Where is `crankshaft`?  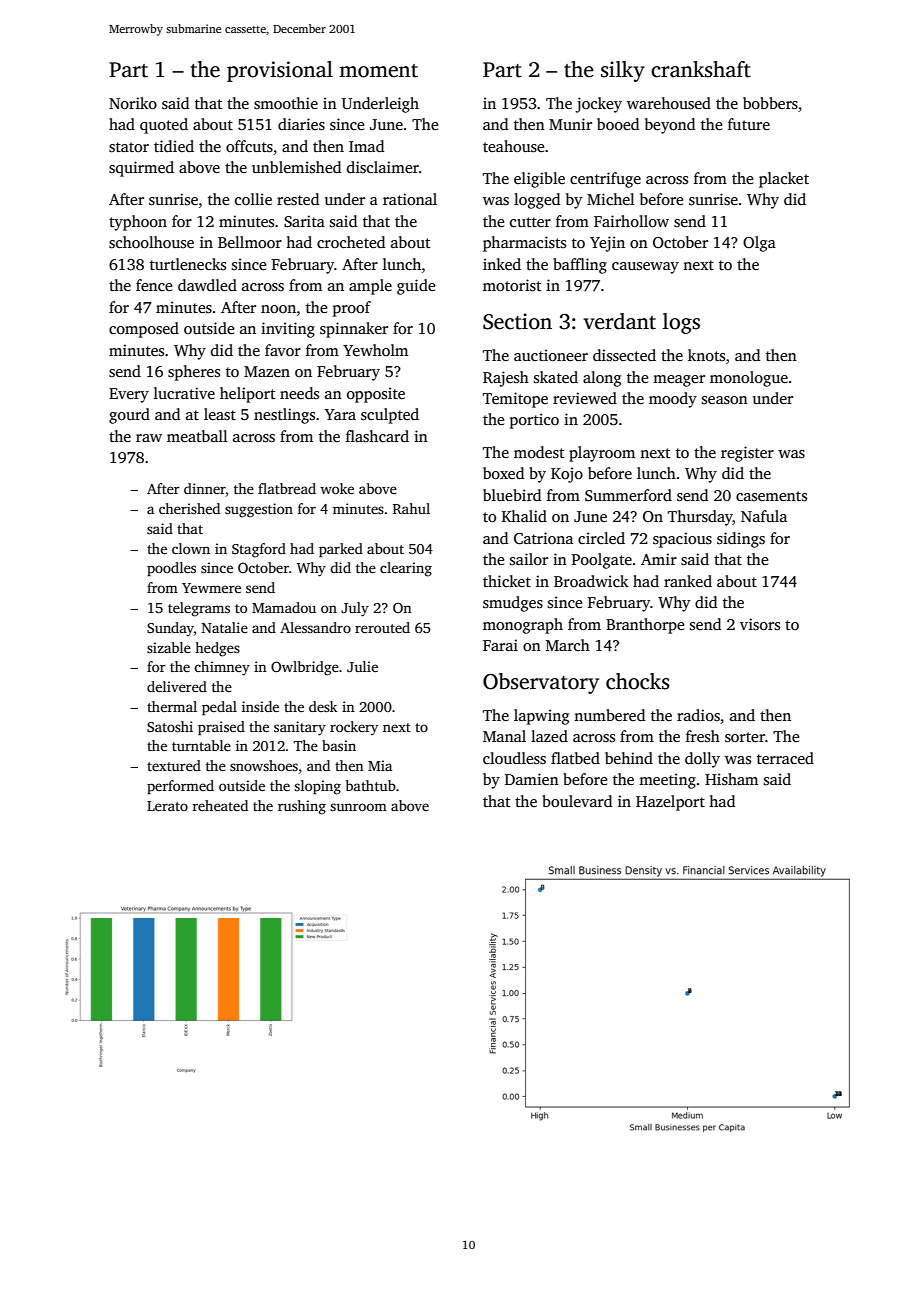
crankshaft is located at coordinates (701, 69).
